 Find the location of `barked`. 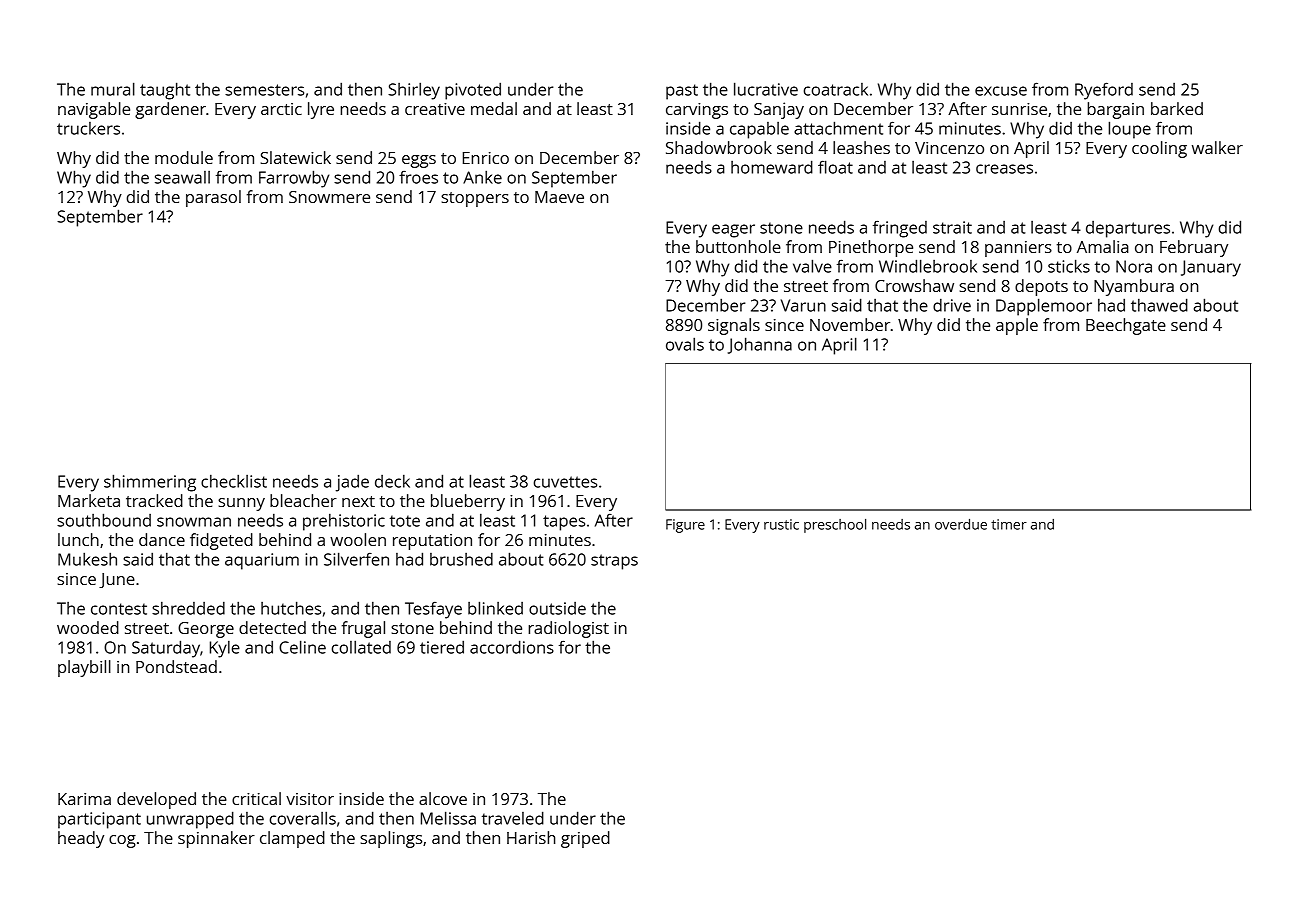

barked is located at coordinates (1177, 108).
